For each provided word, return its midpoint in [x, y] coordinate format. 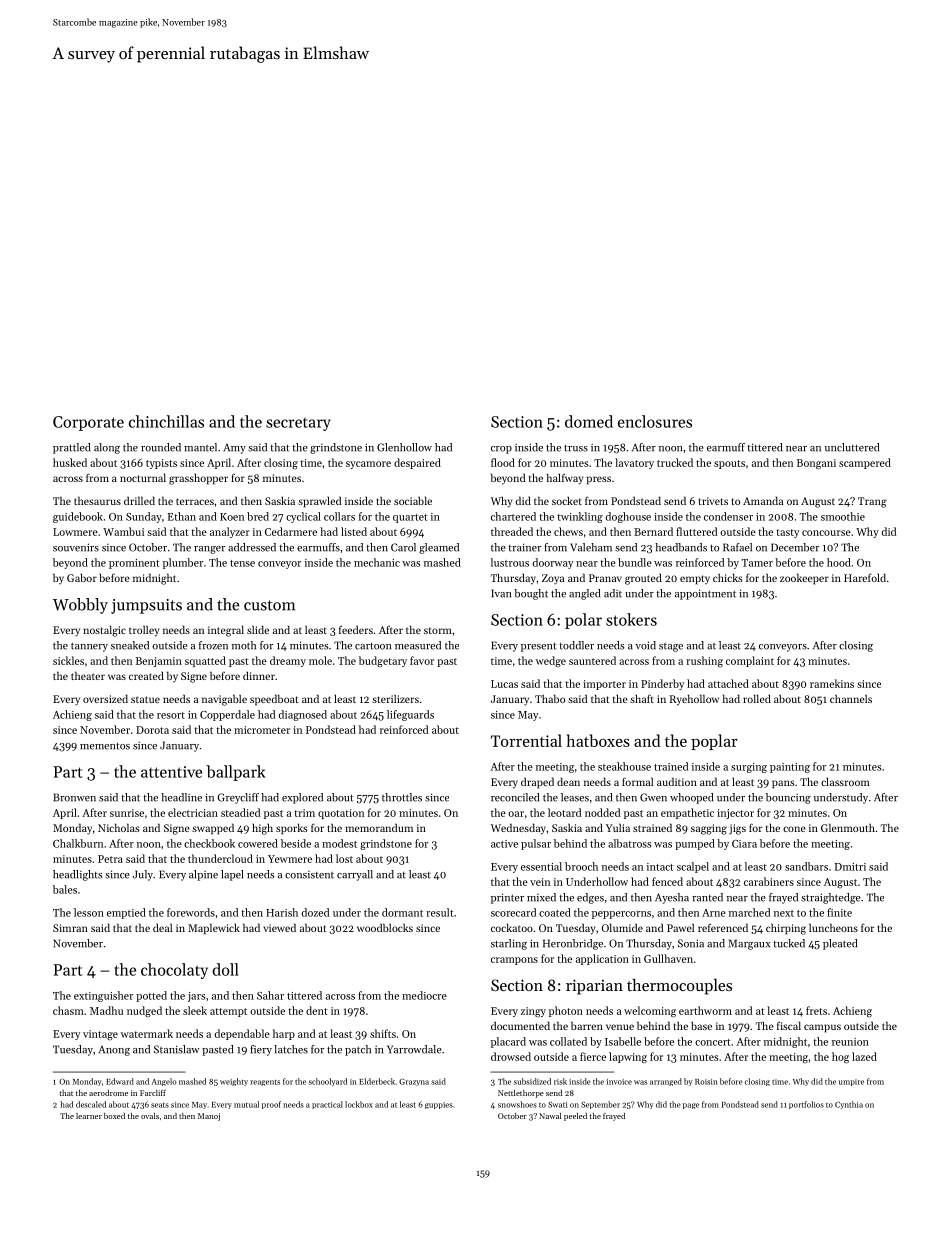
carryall [355, 875]
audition [677, 781]
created [146, 675]
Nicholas [119, 827]
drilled [139, 500]
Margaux [749, 944]
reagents [265, 1083]
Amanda [763, 500]
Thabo [550, 698]
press [599, 480]
